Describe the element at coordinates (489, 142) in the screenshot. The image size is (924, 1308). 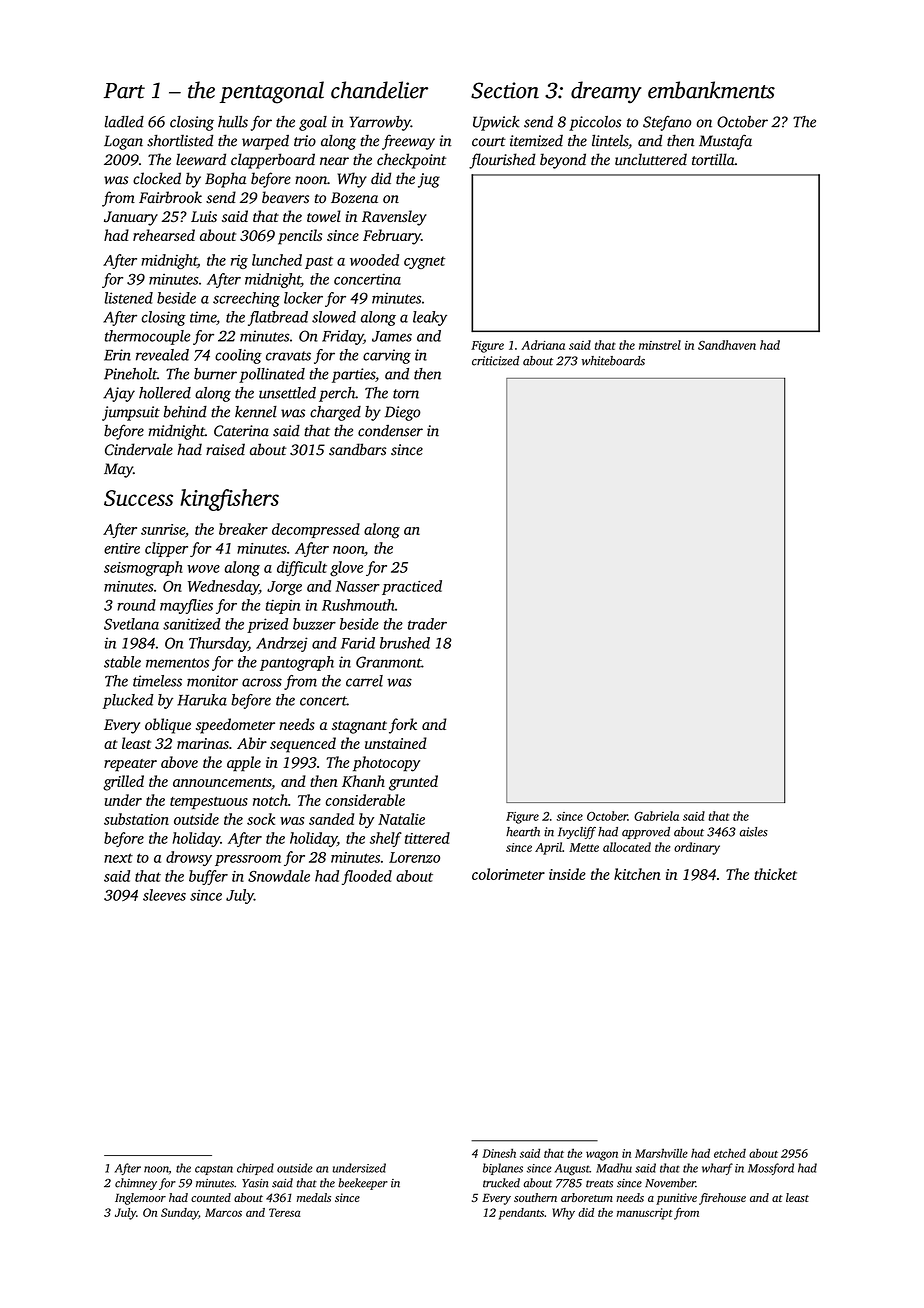
I see `court` at that location.
